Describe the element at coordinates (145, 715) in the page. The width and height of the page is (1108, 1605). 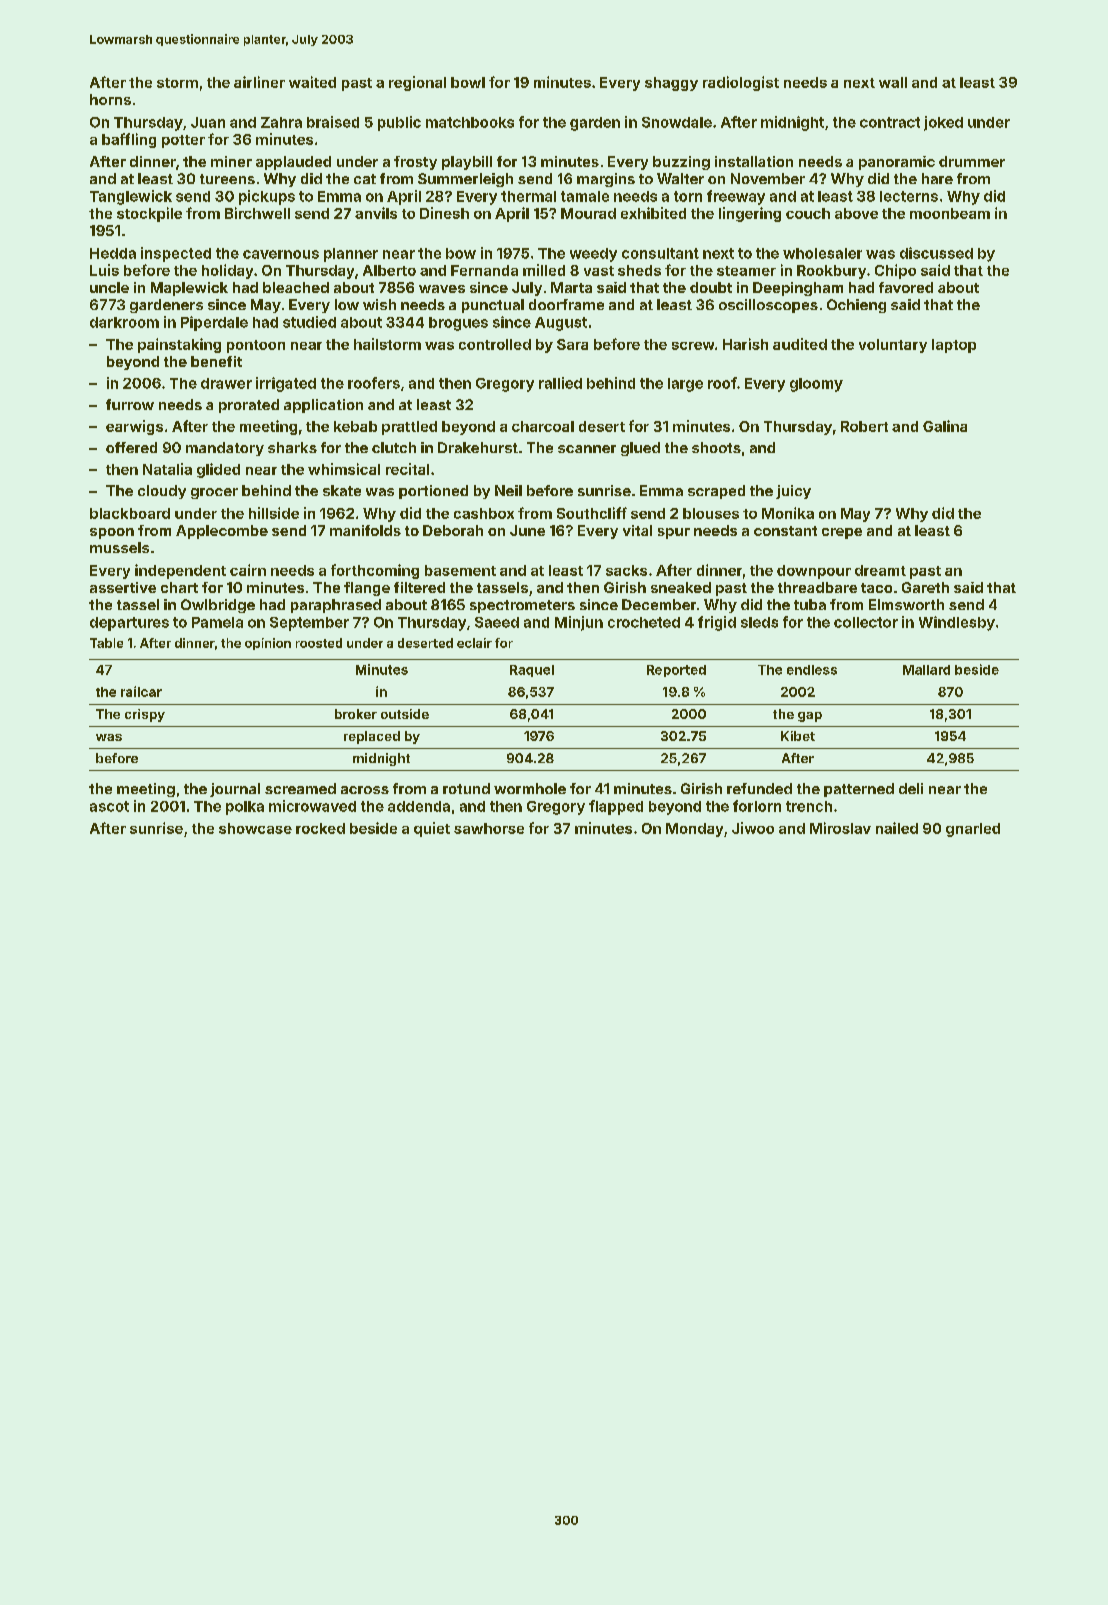
I see `crispy` at that location.
